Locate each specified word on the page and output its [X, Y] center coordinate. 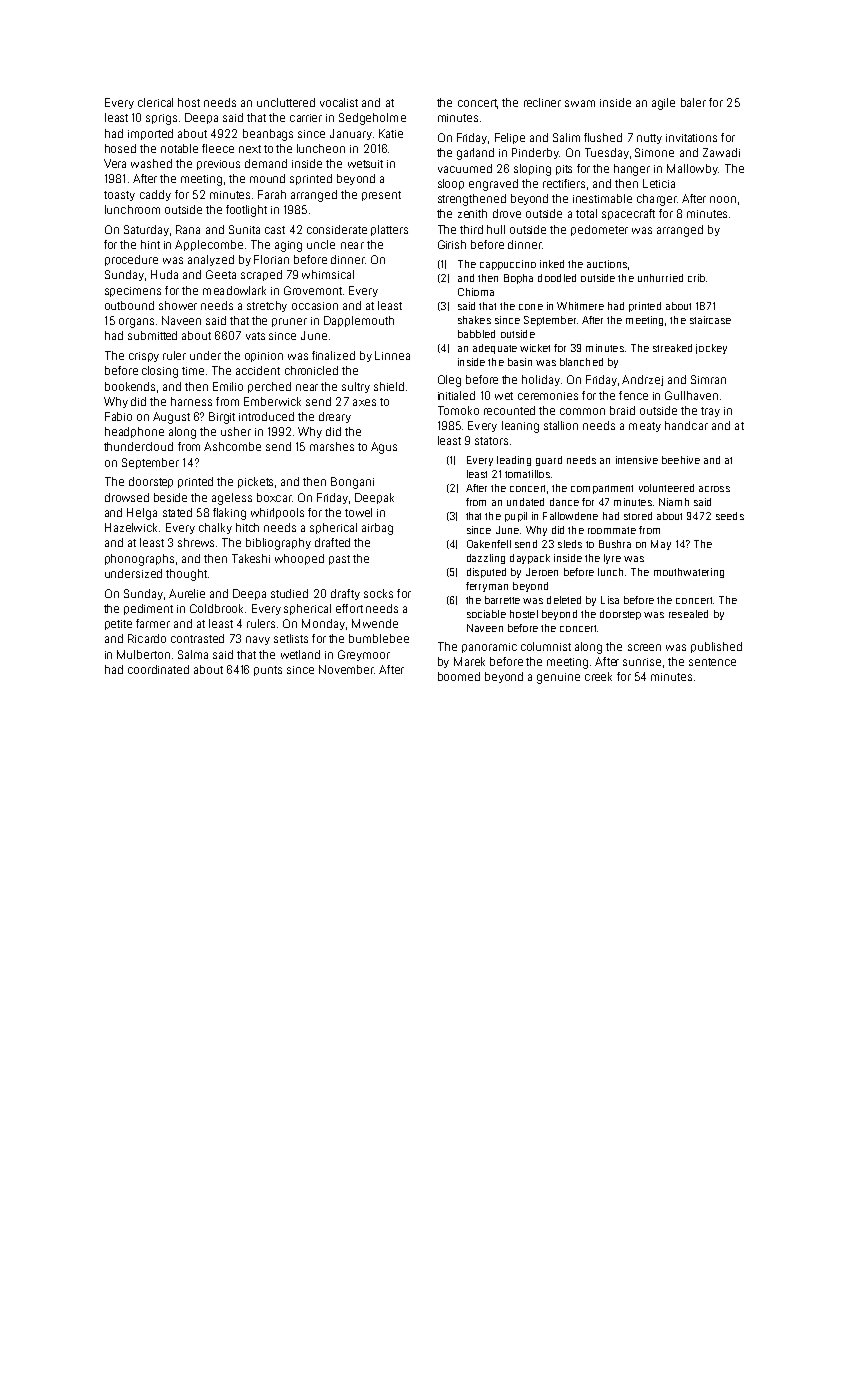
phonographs [139, 560]
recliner [542, 102]
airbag [377, 529]
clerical [155, 102]
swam [580, 103]
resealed [688, 614]
